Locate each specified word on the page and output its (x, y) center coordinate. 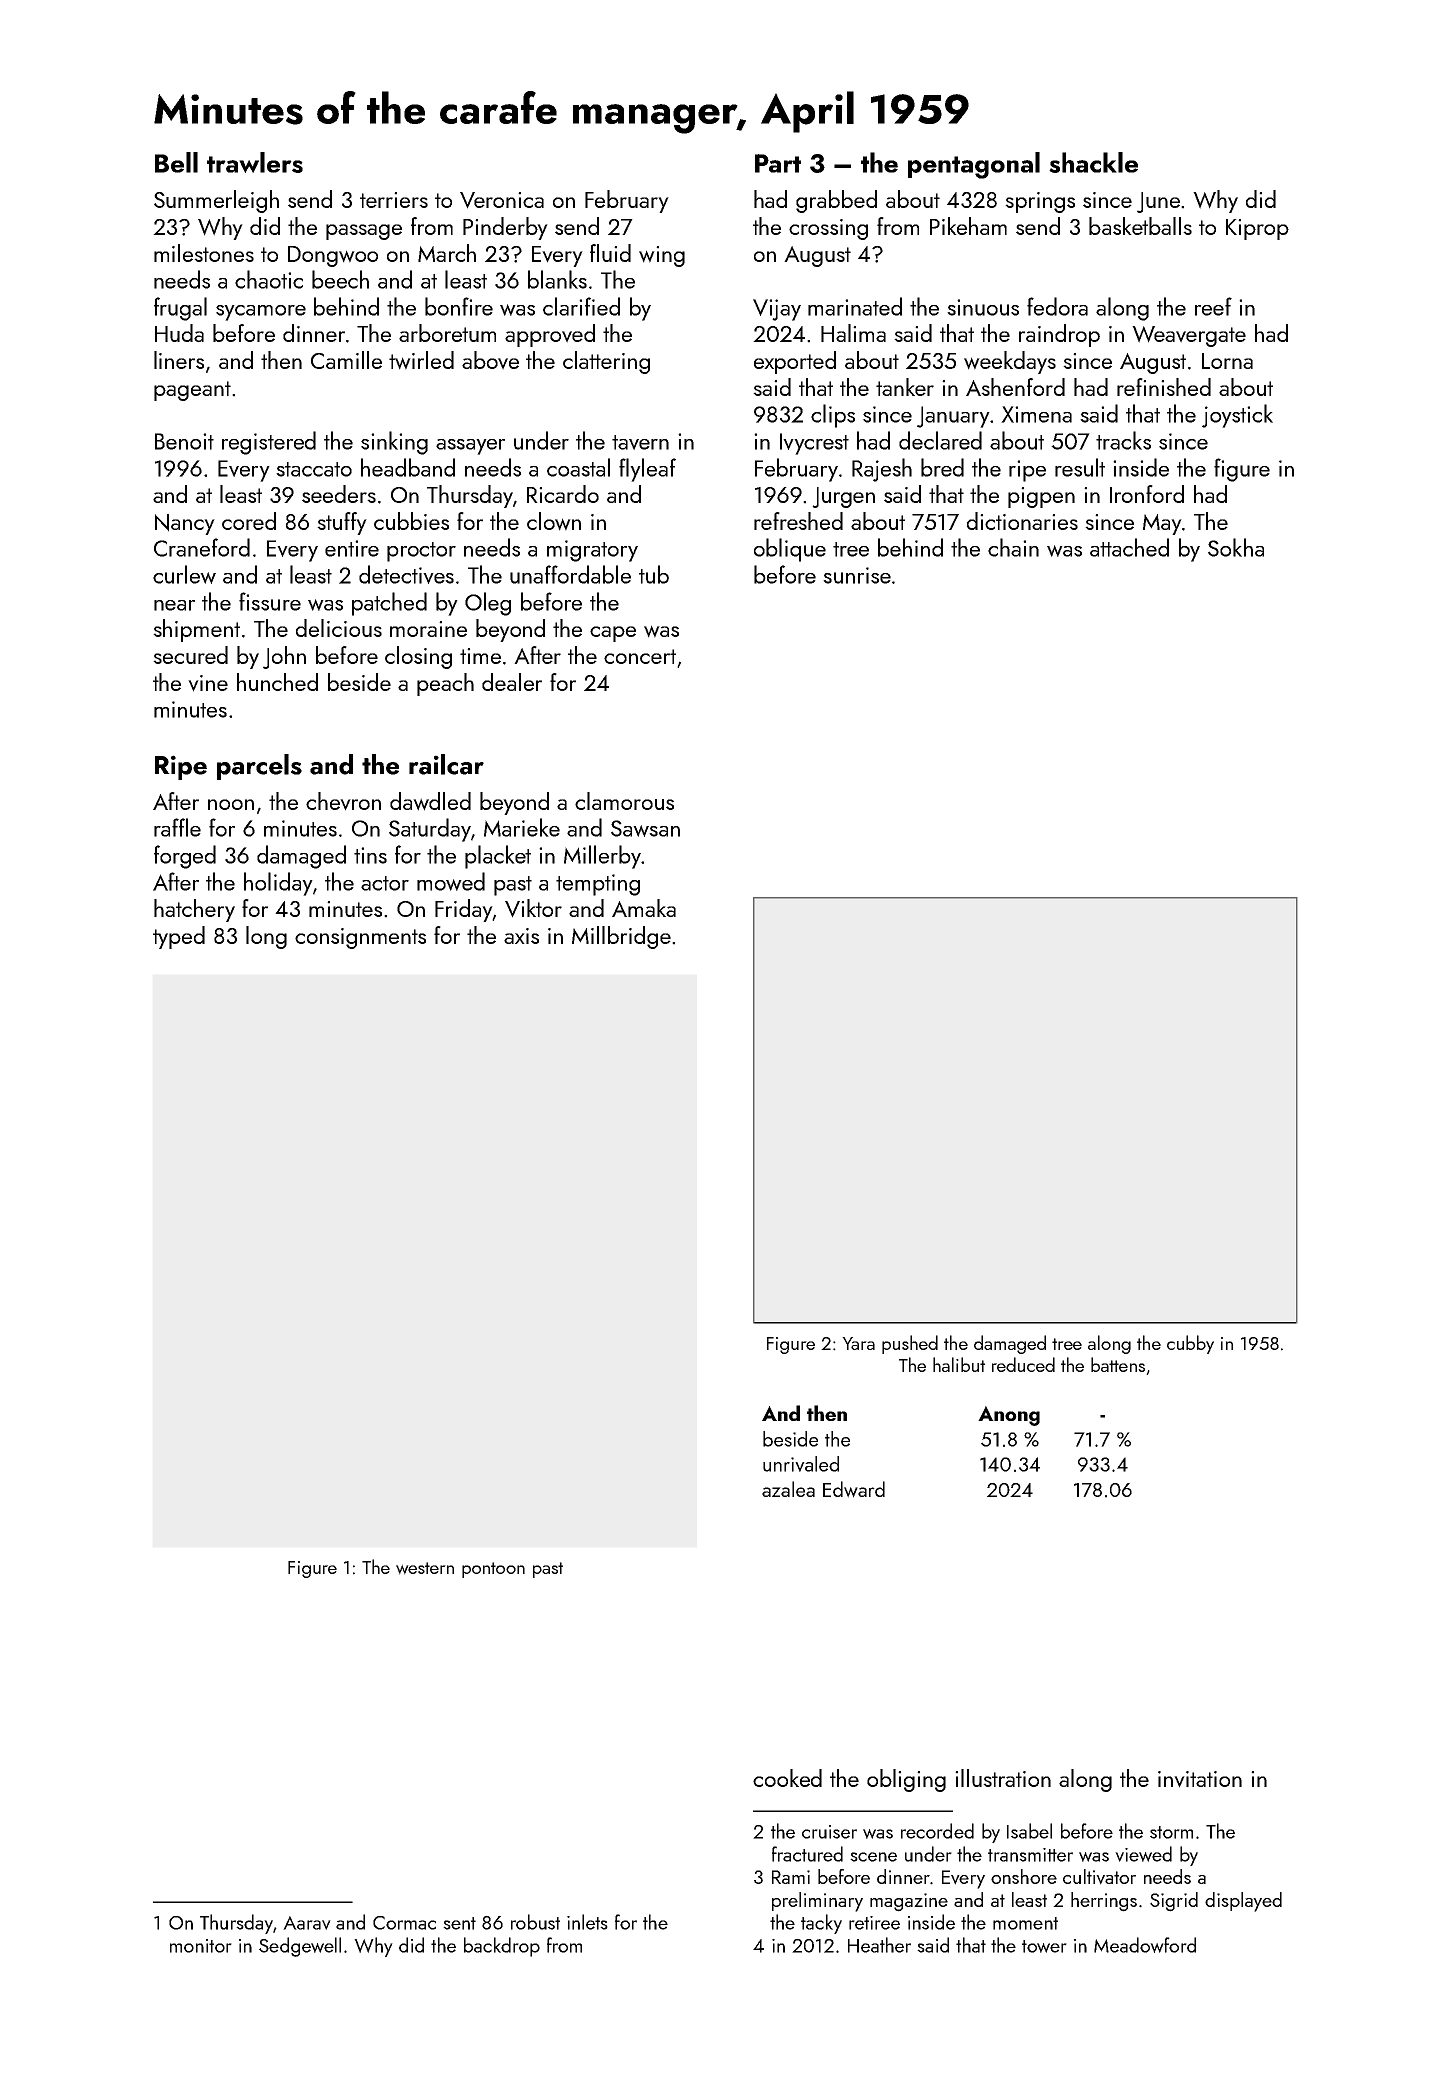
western (425, 1568)
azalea (788, 1489)
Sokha (1236, 547)
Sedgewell (300, 1947)
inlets (587, 1922)
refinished (1164, 387)
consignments (360, 938)
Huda (179, 333)
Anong (1009, 1416)
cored (249, 521)
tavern (640, 442)
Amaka (644, 908)
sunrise (857, 575)
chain (1013, 547)
